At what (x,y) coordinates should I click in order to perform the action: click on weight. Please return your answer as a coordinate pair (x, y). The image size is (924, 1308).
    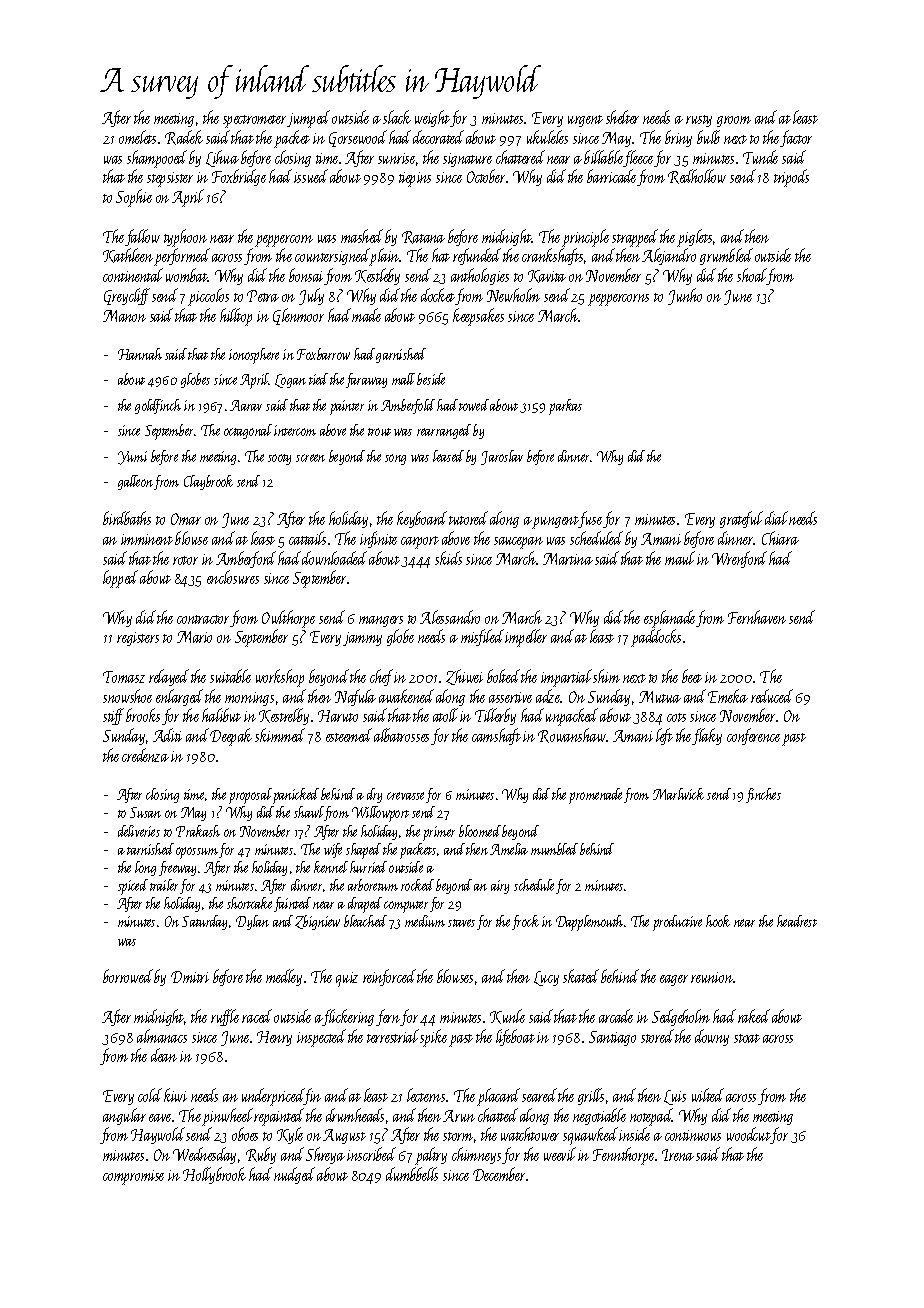
    Looking at the image, I should click on (432, 118).
